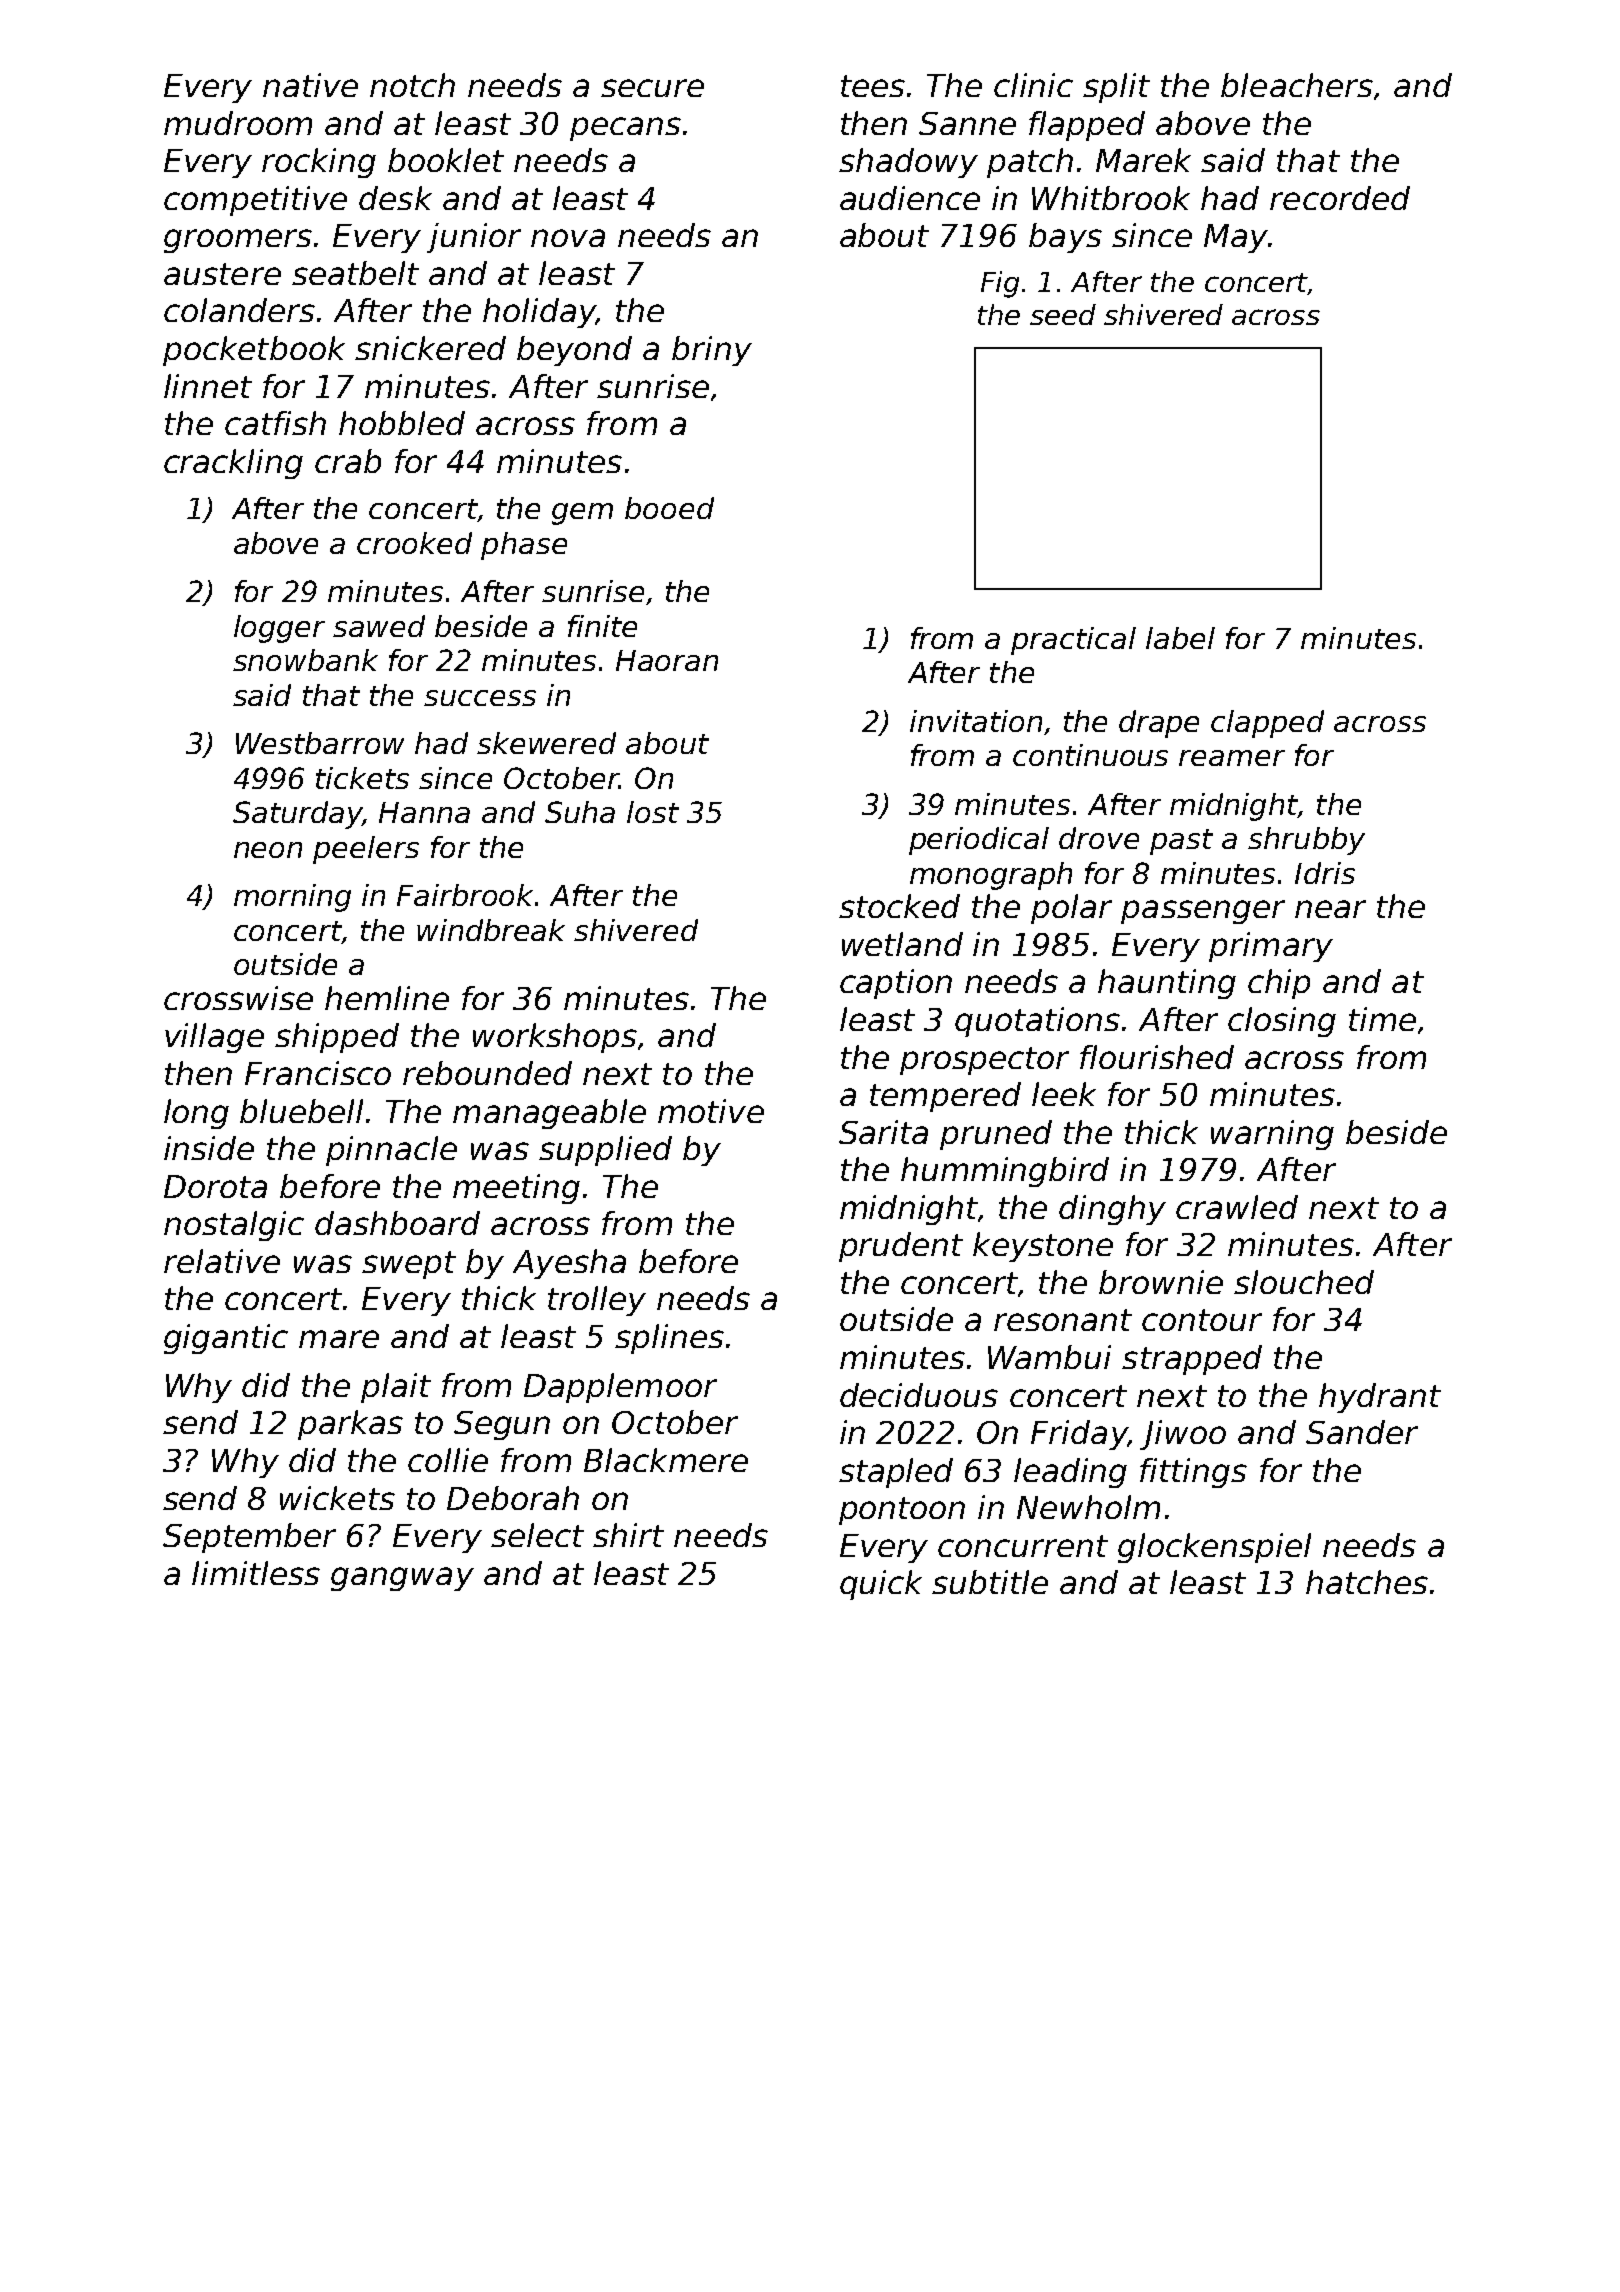 This screenshot has height=2292, width=1620. Describe the element at coordinates (412, 85) in the screenshot. I see `notch` at that location.
